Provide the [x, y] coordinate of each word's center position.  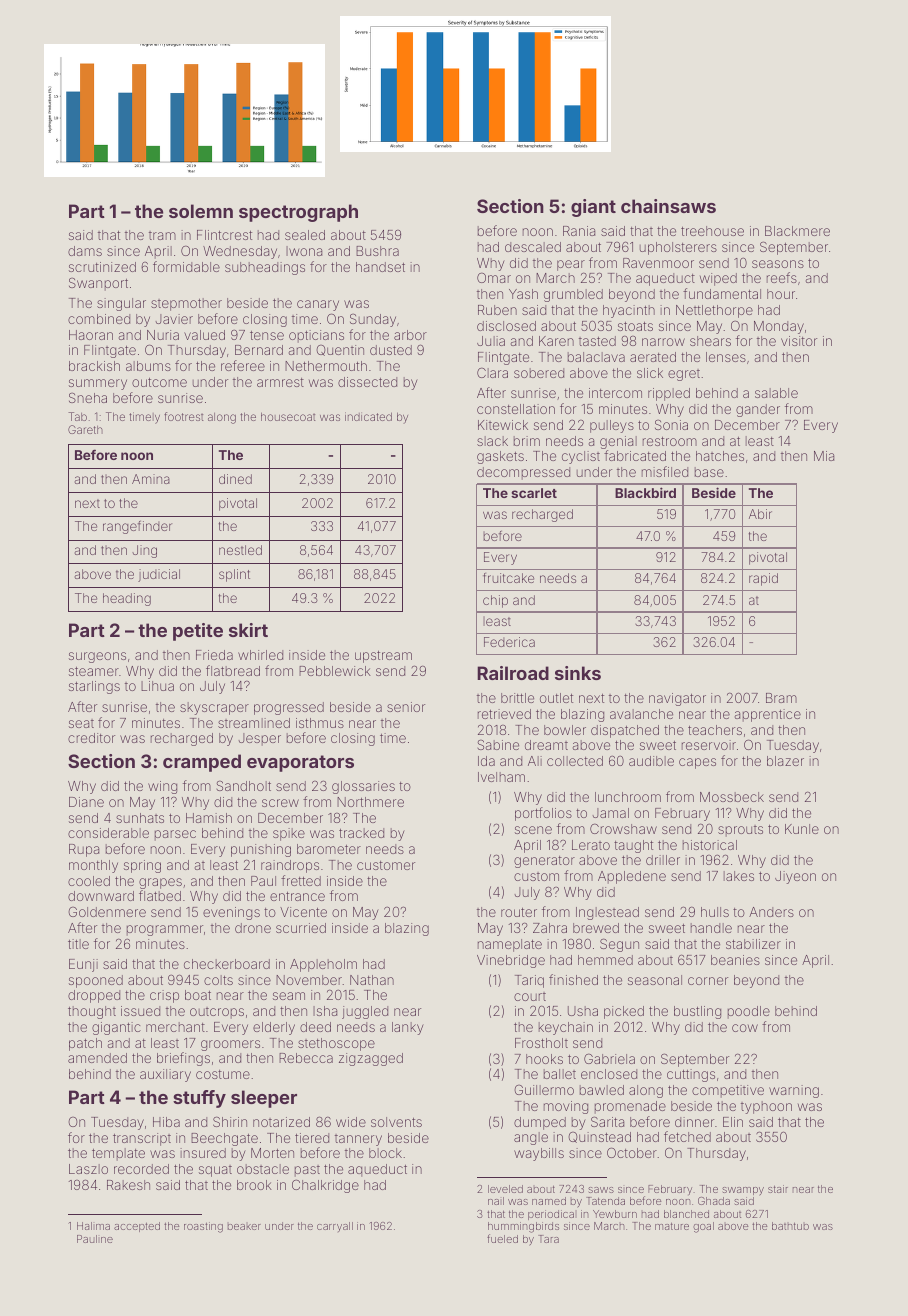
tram [162, 235]
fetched [687, 1136]
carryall [335, 1227]
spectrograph [298, 213]
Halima [93, 1226]
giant [593, 208]
